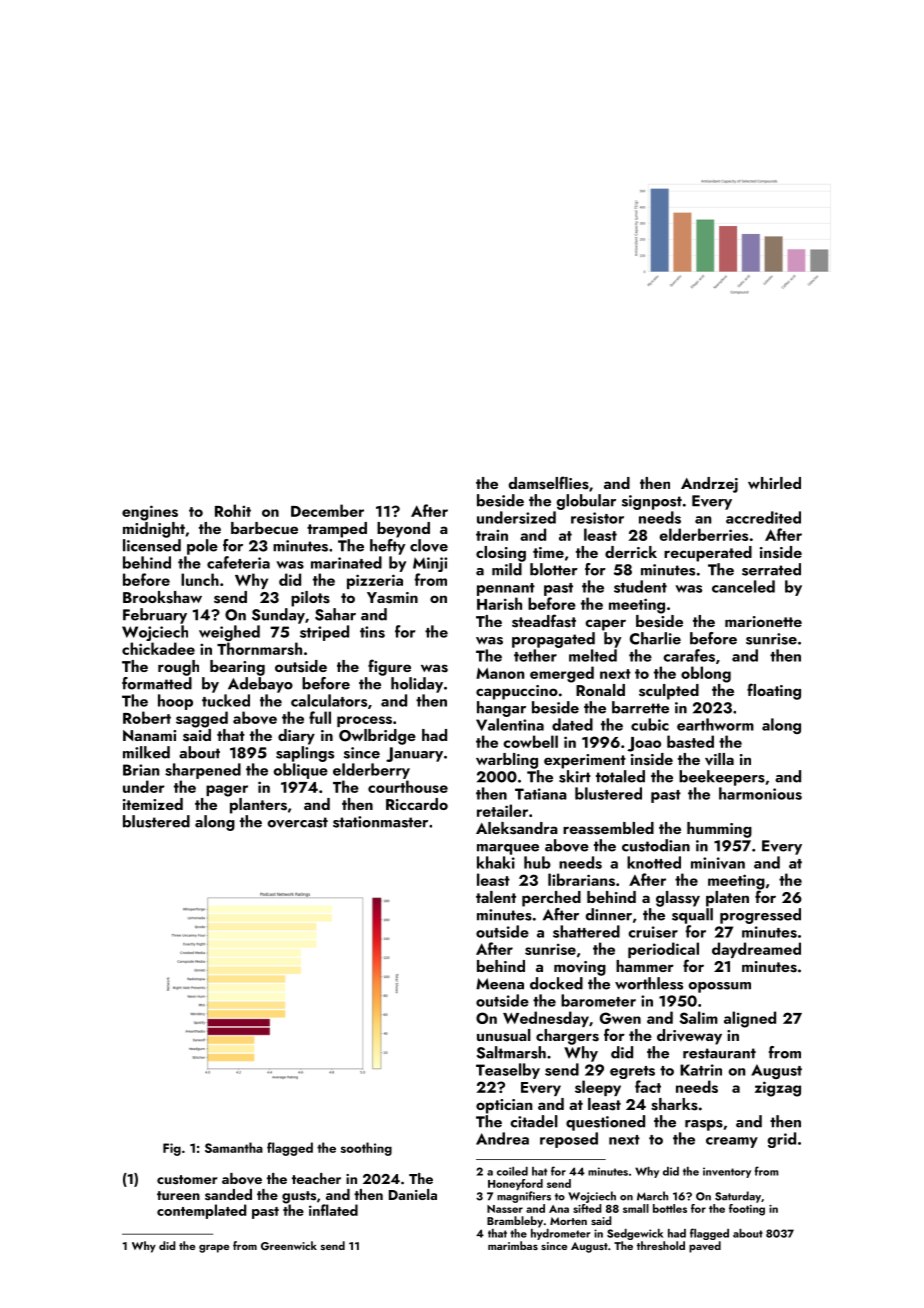 This screenshot has width=924, height=1308. What do you see at coordinates (289, 1245) in the screenshot?
I see `Greenwick` at bounding box center [289, 1245].
